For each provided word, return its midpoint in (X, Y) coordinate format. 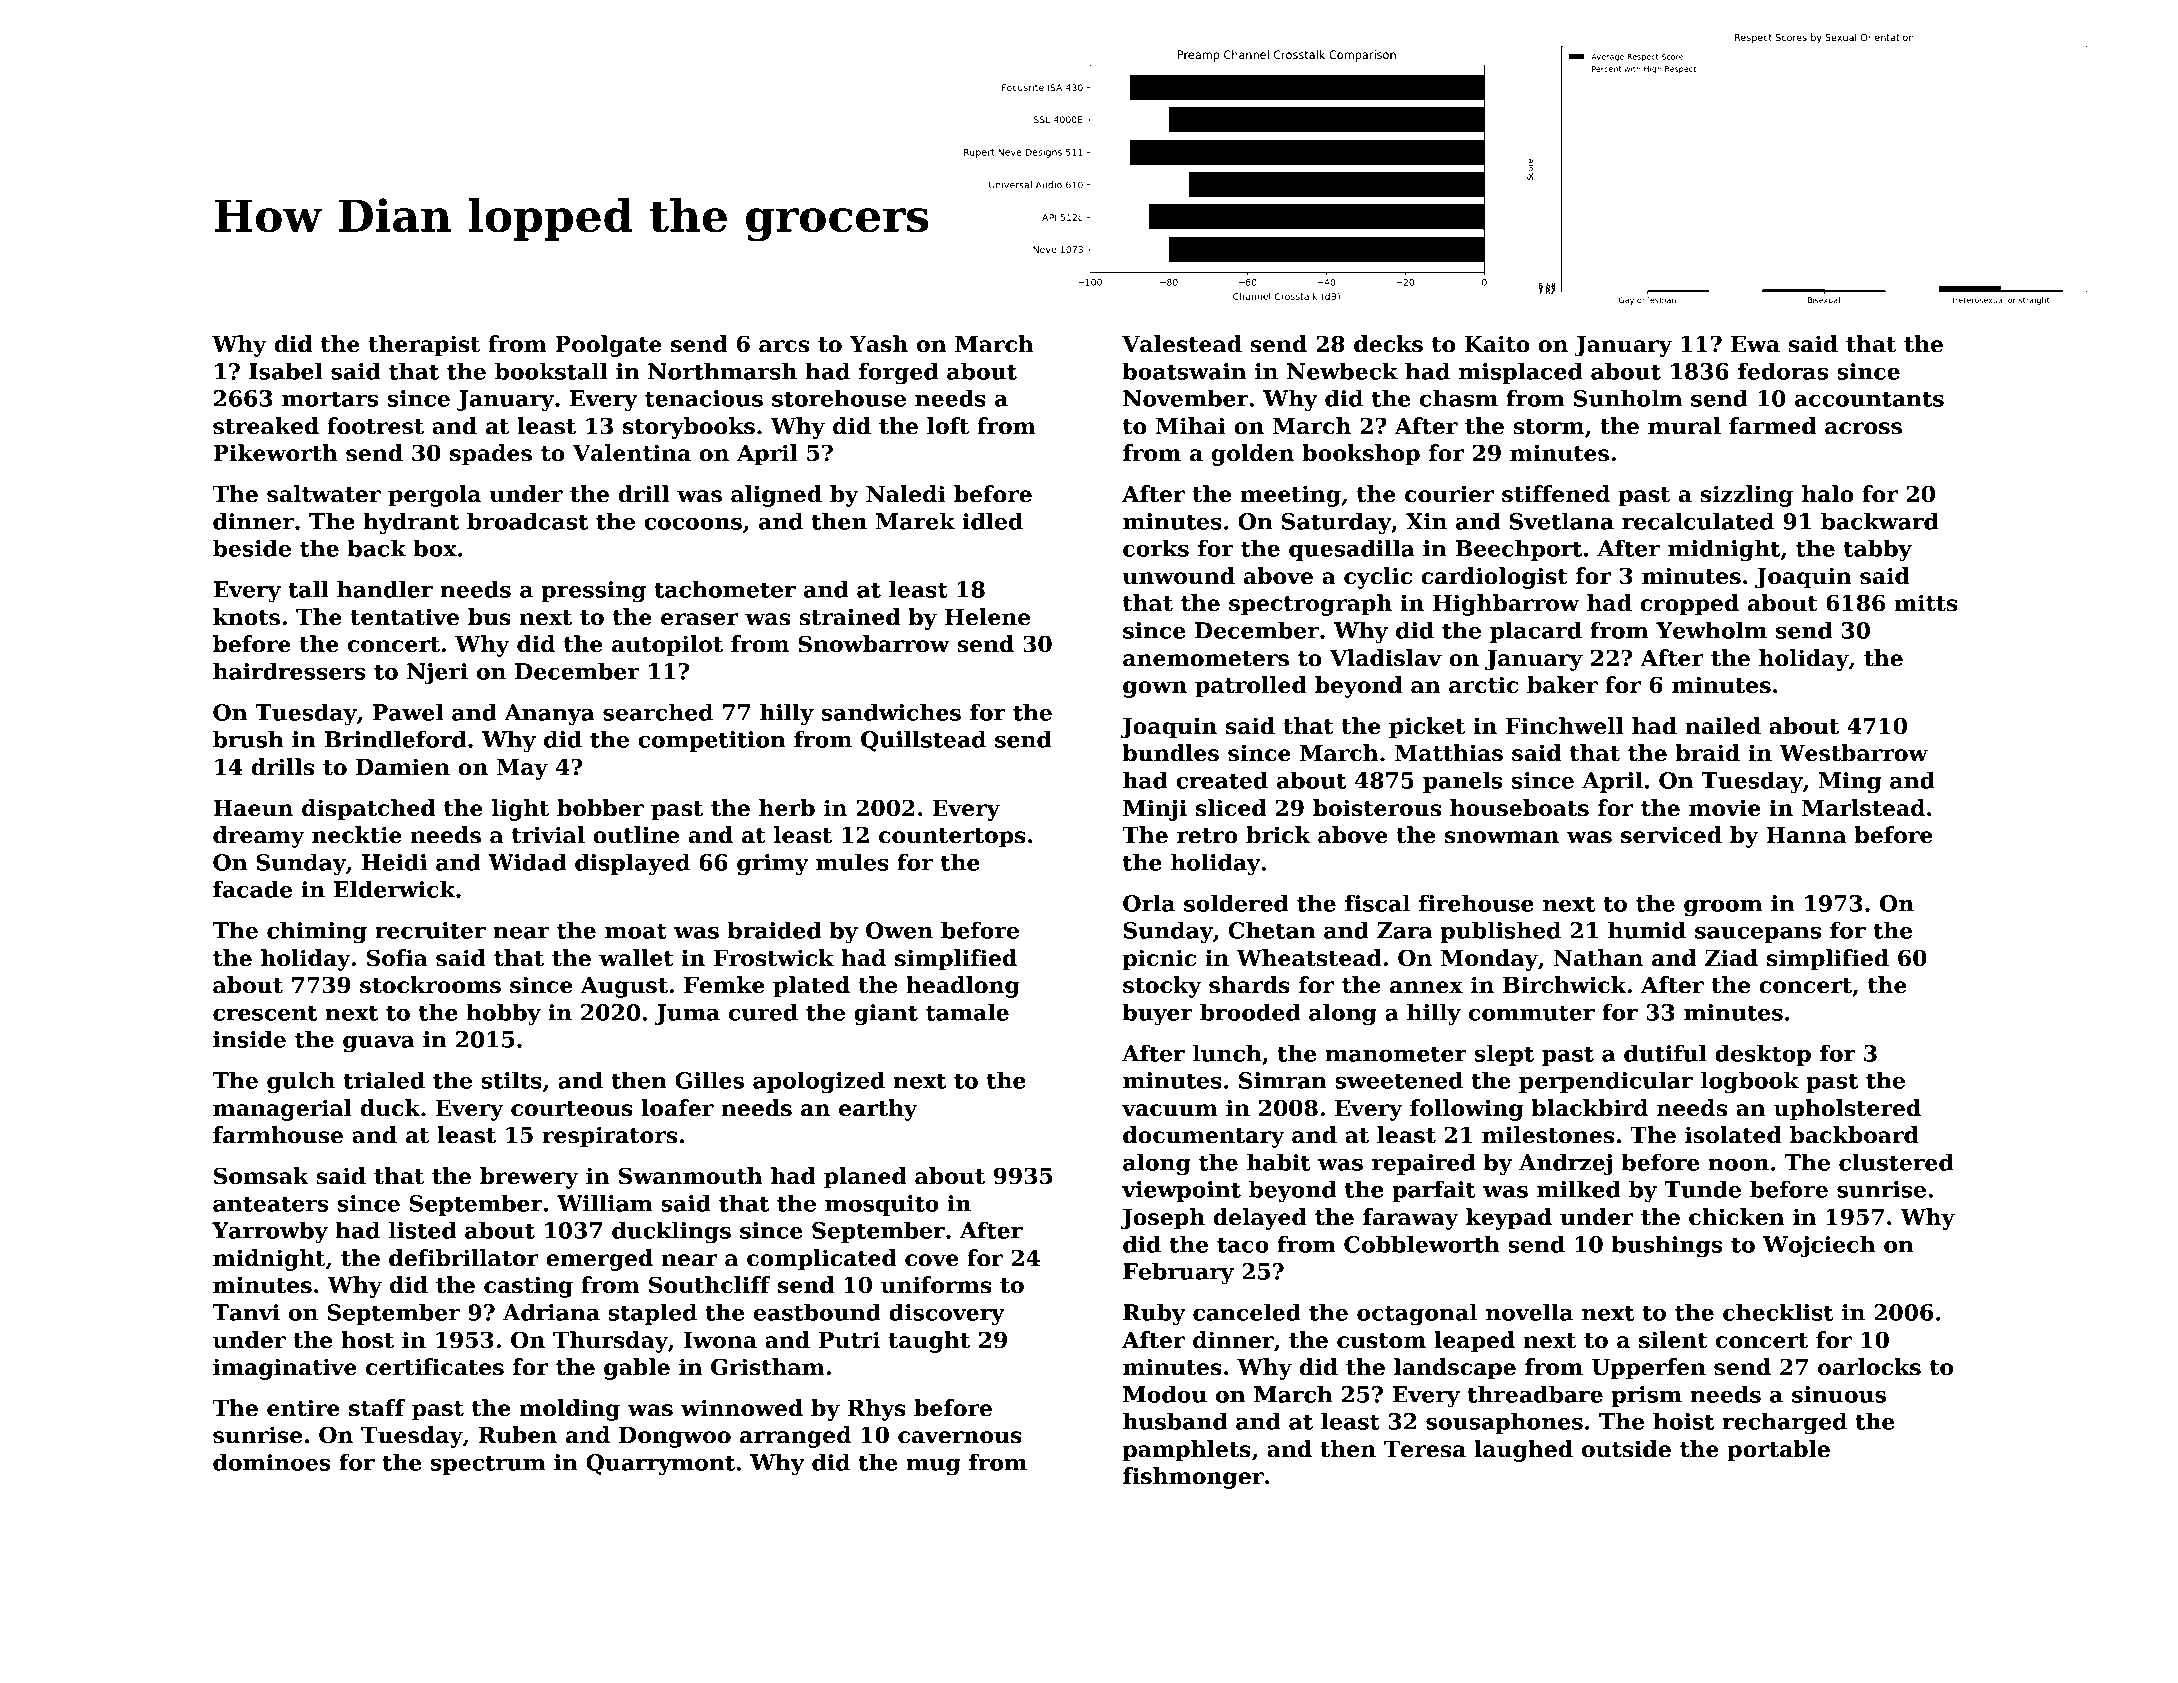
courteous (572, 1109)
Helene (987, 617)
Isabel (286, 371)
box (435, 548)
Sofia (397, 958)
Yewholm (1711, 630)
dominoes (272, 1462)
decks (1388, 344)
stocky (1162, 987)
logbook (1750, 1082)
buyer (1158, 1014)
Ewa (1755, 344)
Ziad (1731, 958)
